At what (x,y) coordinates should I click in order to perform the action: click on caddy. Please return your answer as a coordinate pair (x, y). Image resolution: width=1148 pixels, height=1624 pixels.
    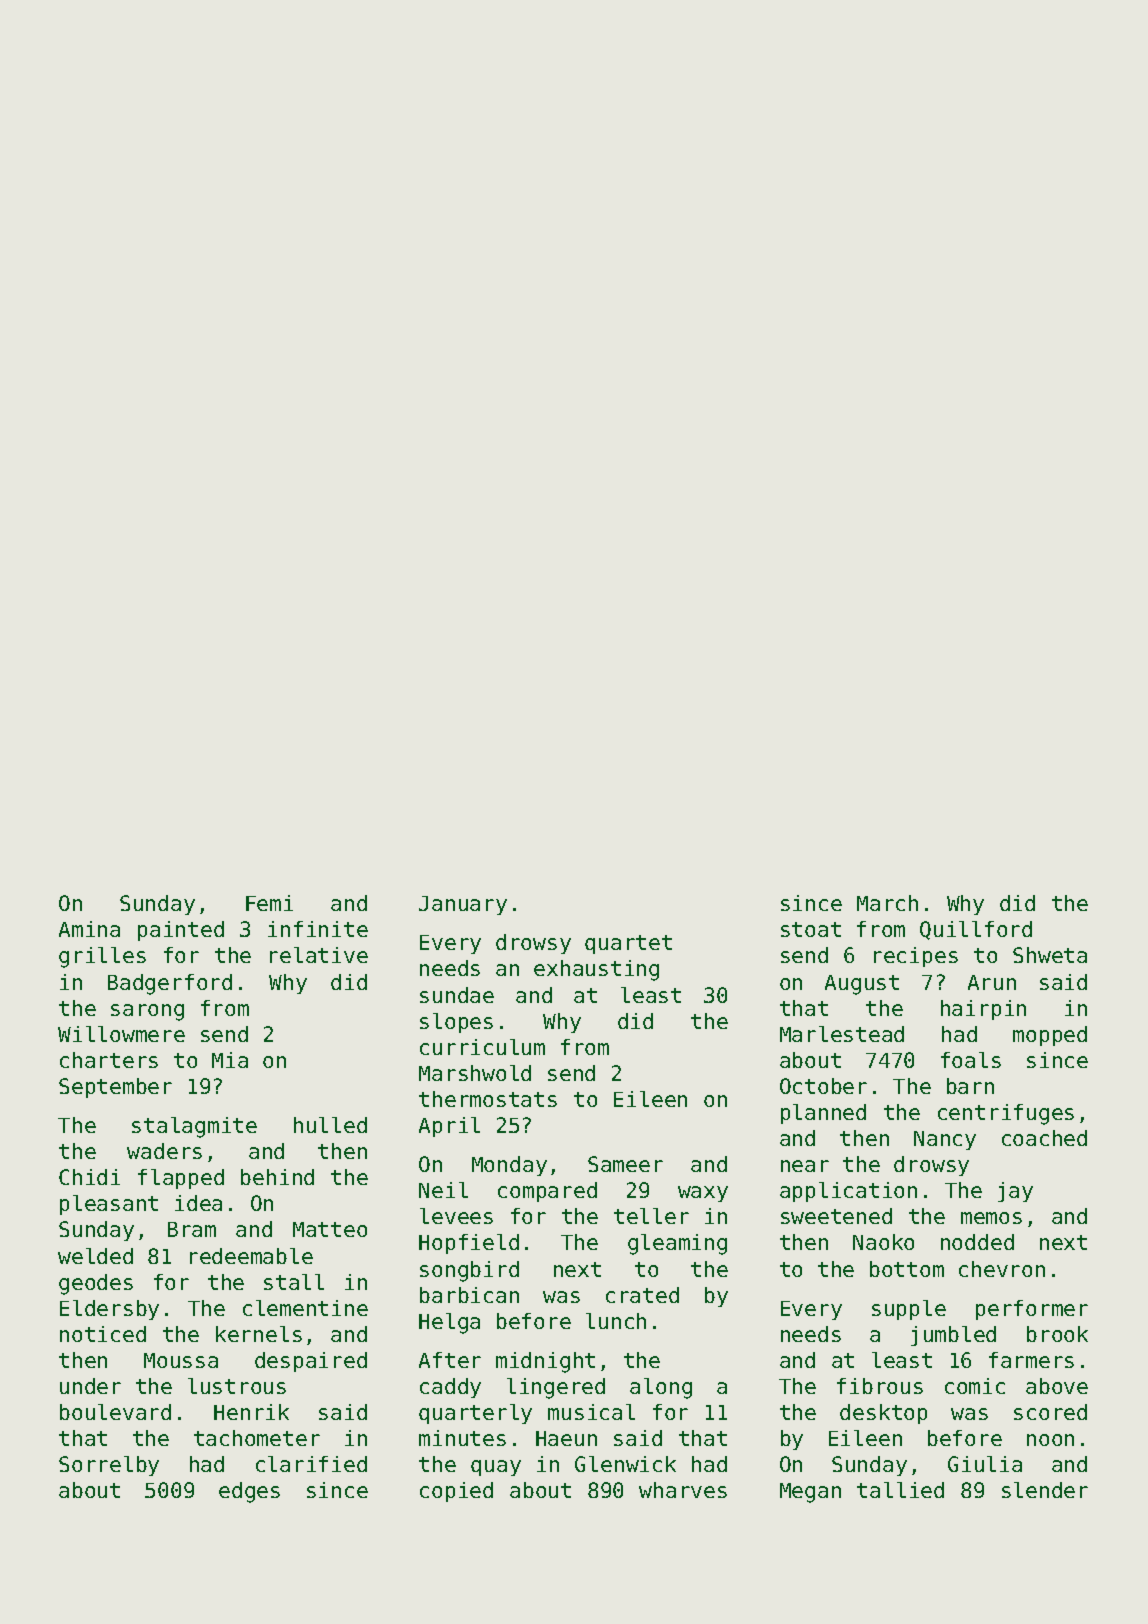
    Looking at the image, I should click on (450, 1388).
